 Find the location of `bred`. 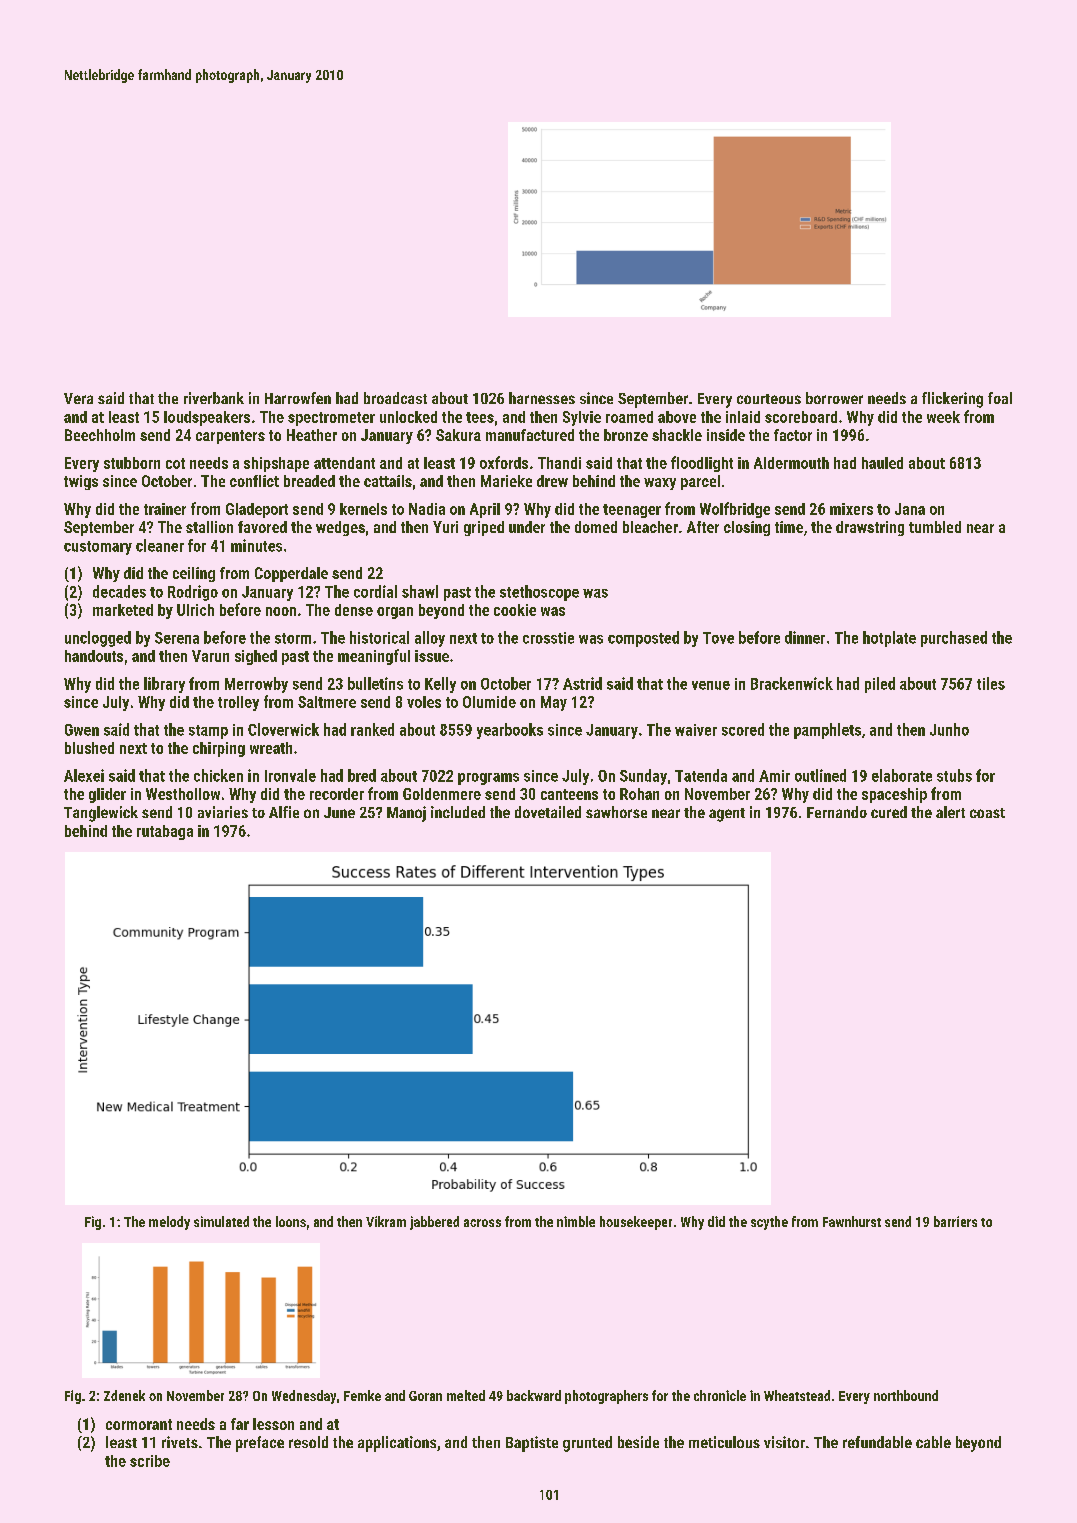

bred is located at coordinates (362, 775).
